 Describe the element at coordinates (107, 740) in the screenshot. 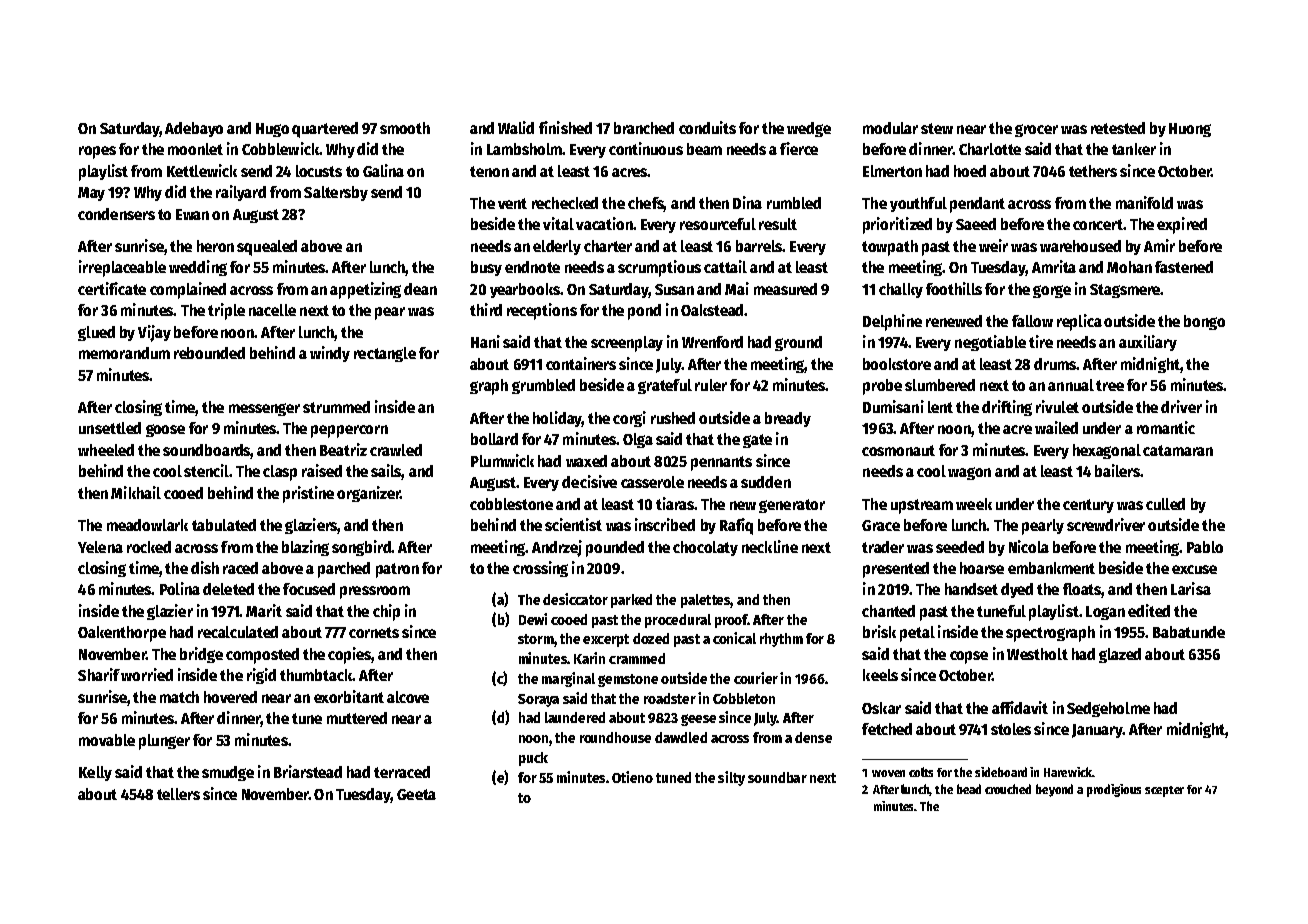

I see `movable` at that location.
